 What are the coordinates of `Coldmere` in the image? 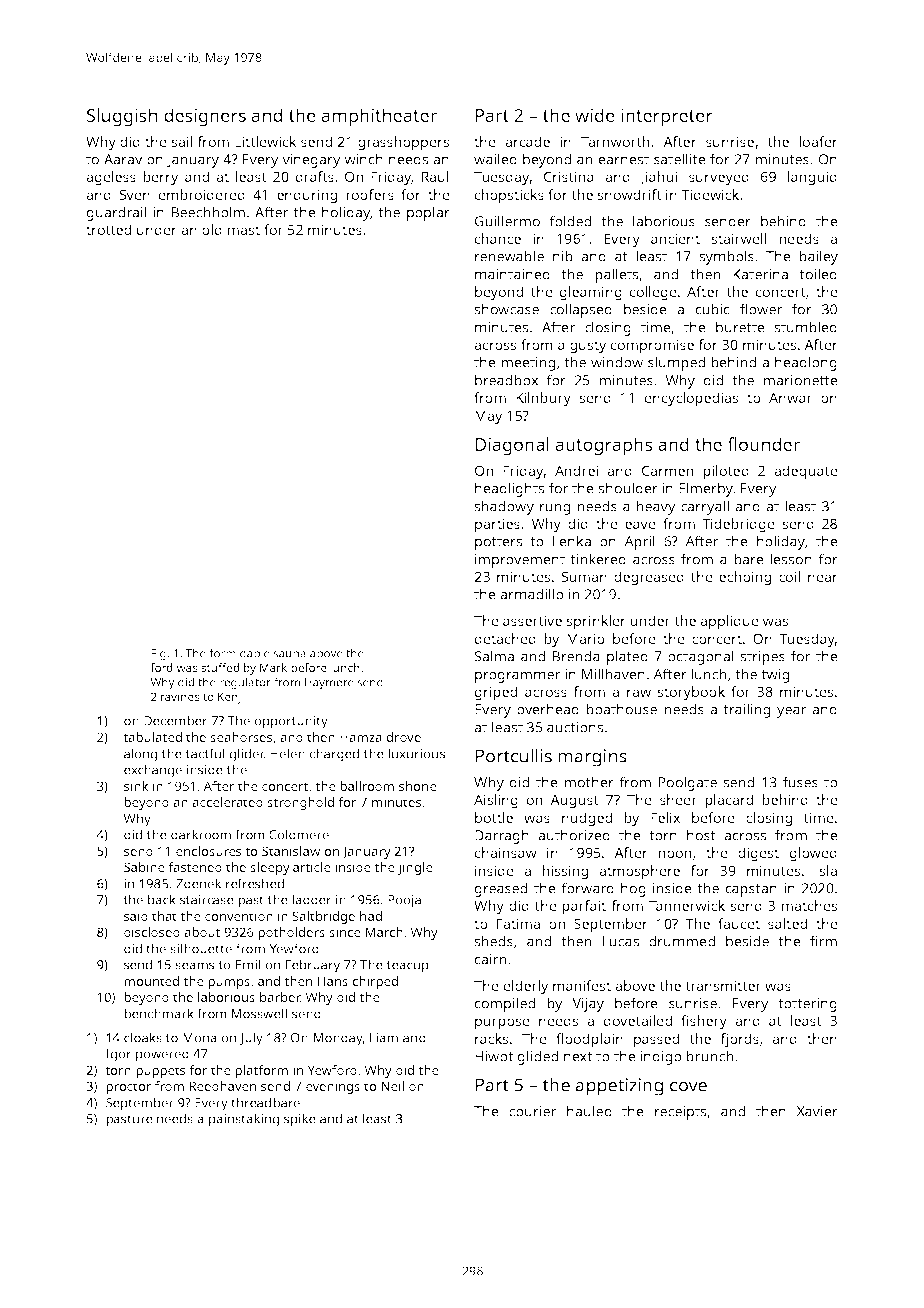 It's located at (299, 834).
